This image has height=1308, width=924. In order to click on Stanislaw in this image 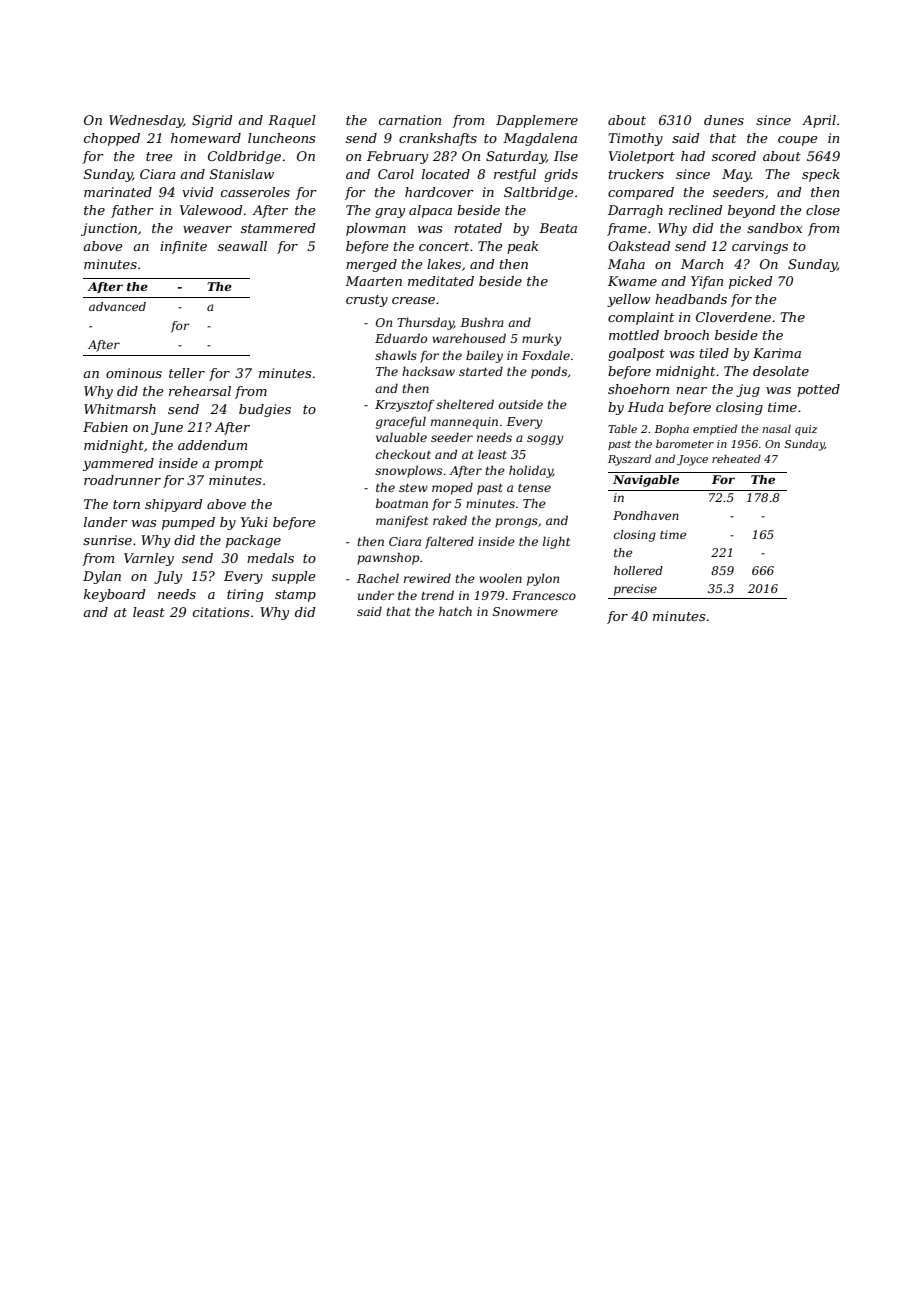, I will do `click(242, 174)`.
